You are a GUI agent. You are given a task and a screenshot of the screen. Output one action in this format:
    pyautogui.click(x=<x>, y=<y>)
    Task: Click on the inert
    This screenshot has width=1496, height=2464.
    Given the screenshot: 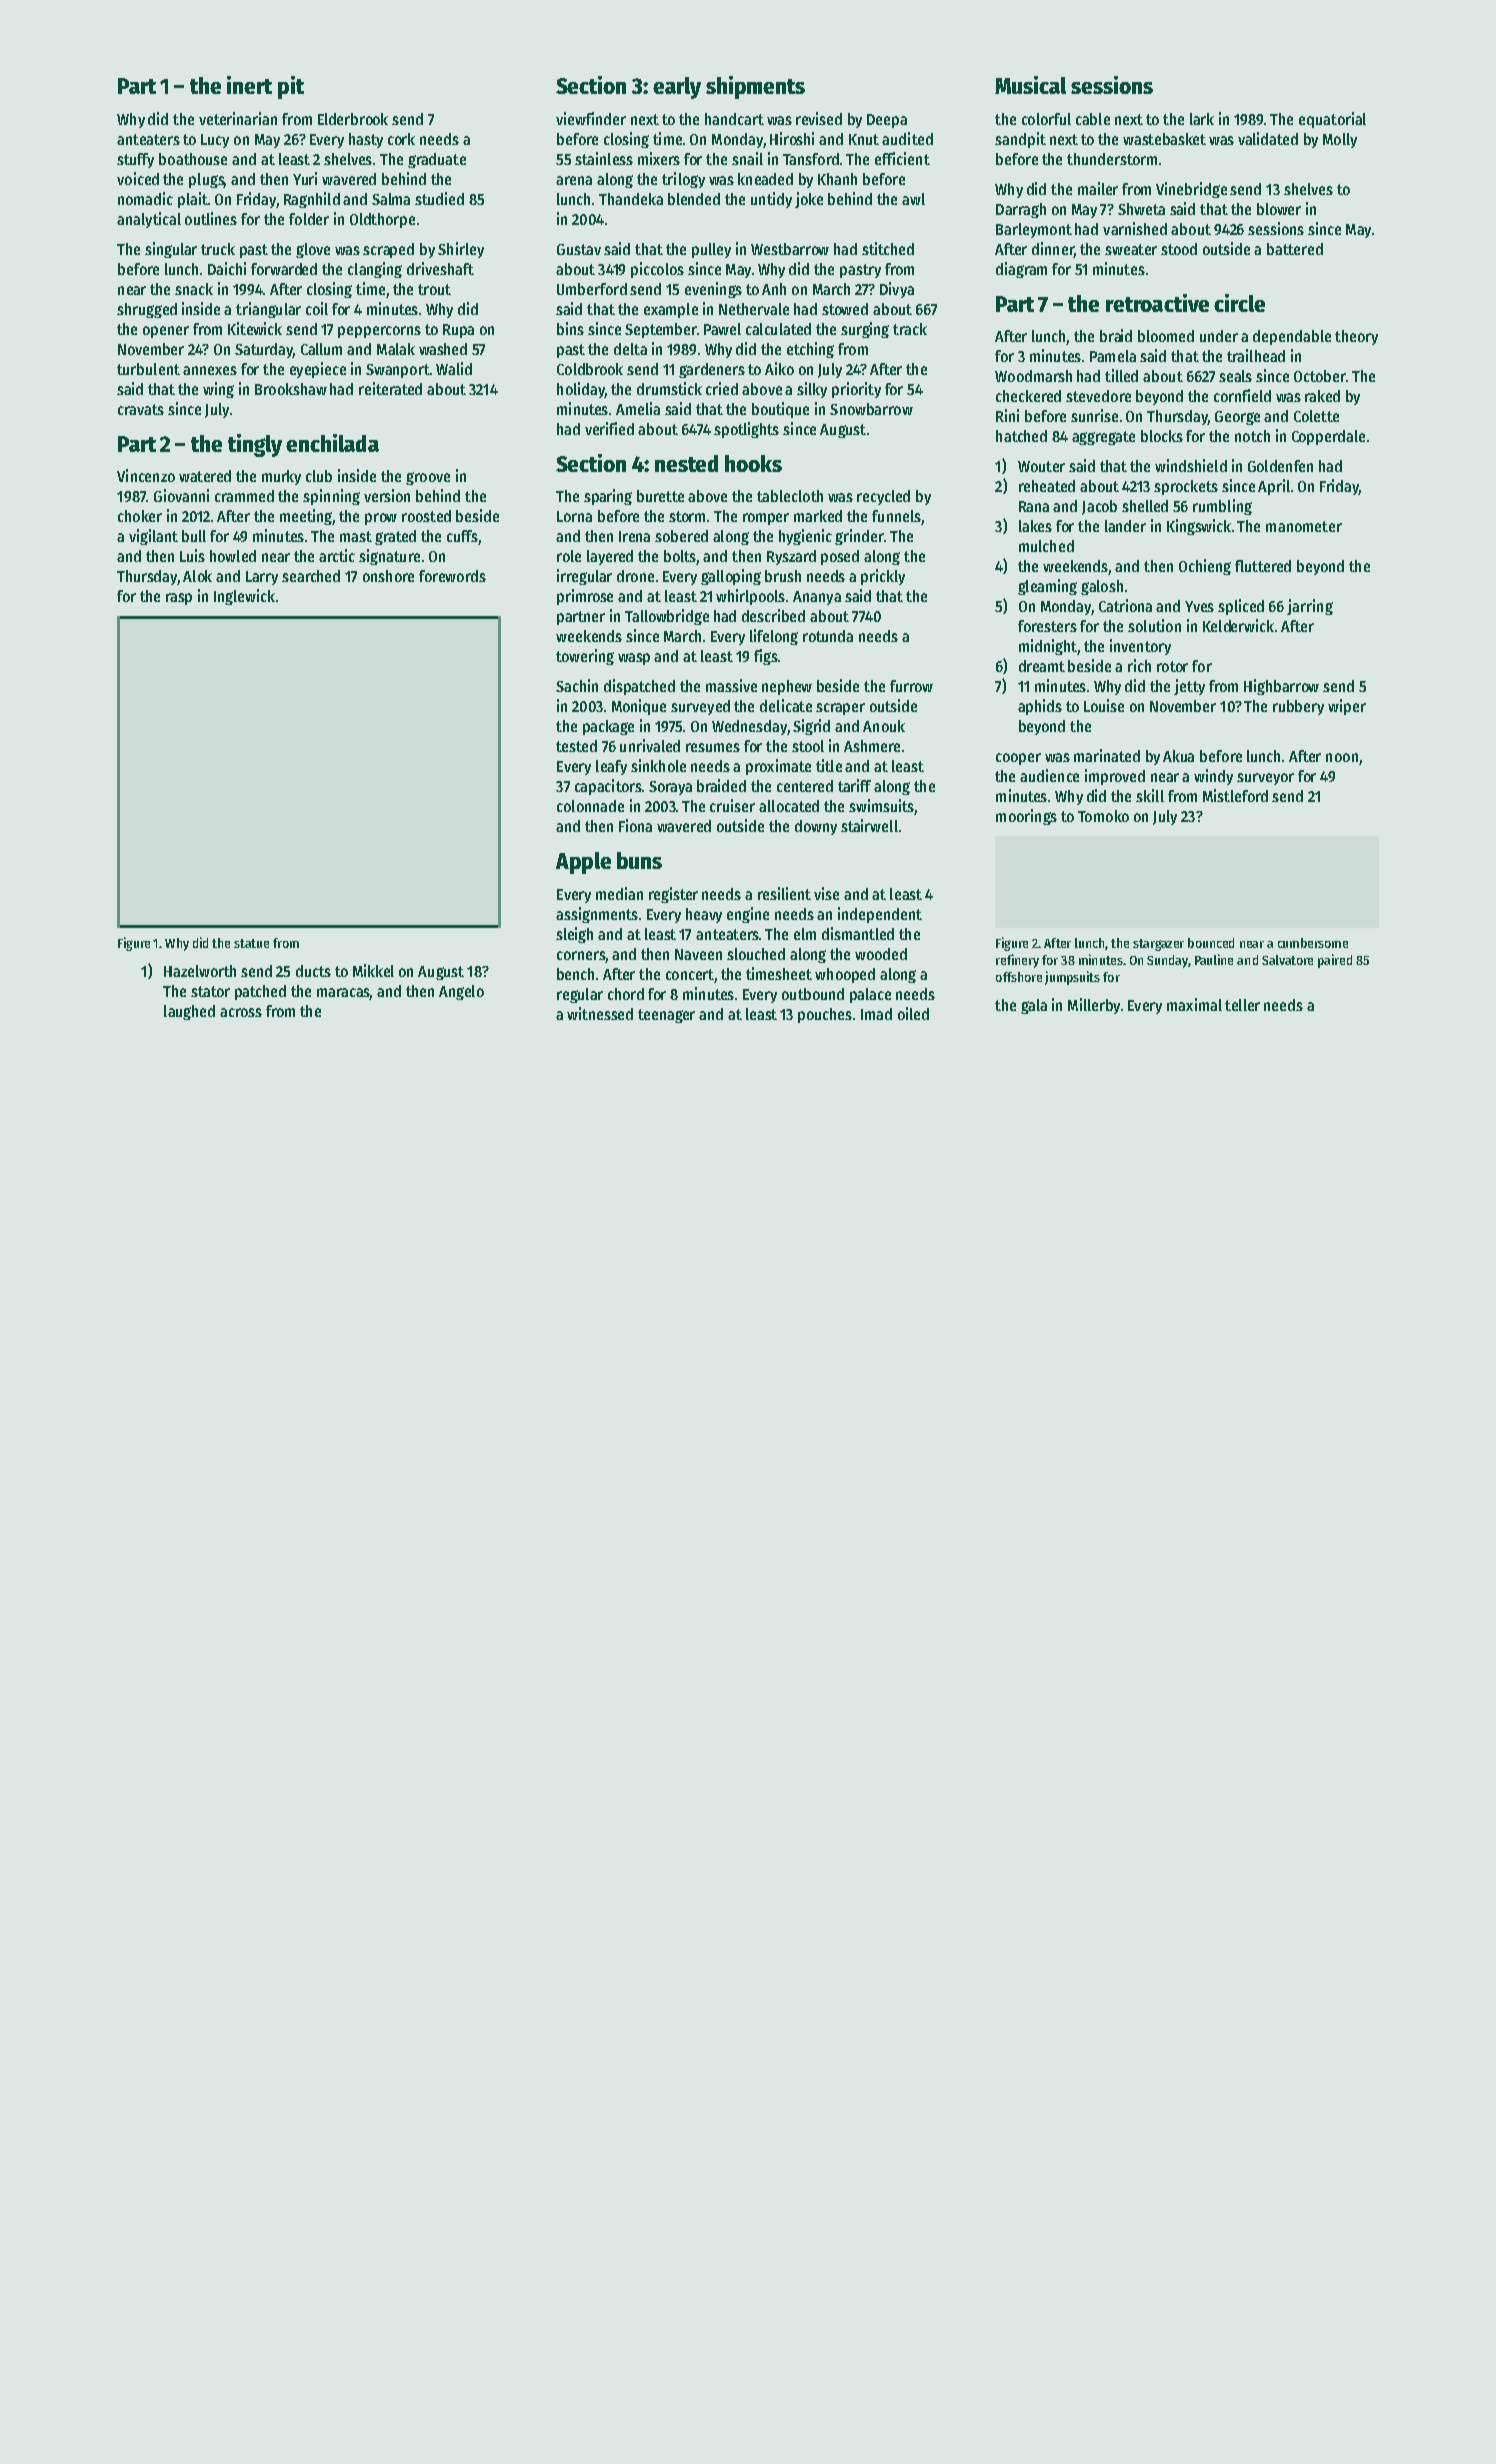 What is the action you would take?
    pyautogui.click(x=249, y=85)
